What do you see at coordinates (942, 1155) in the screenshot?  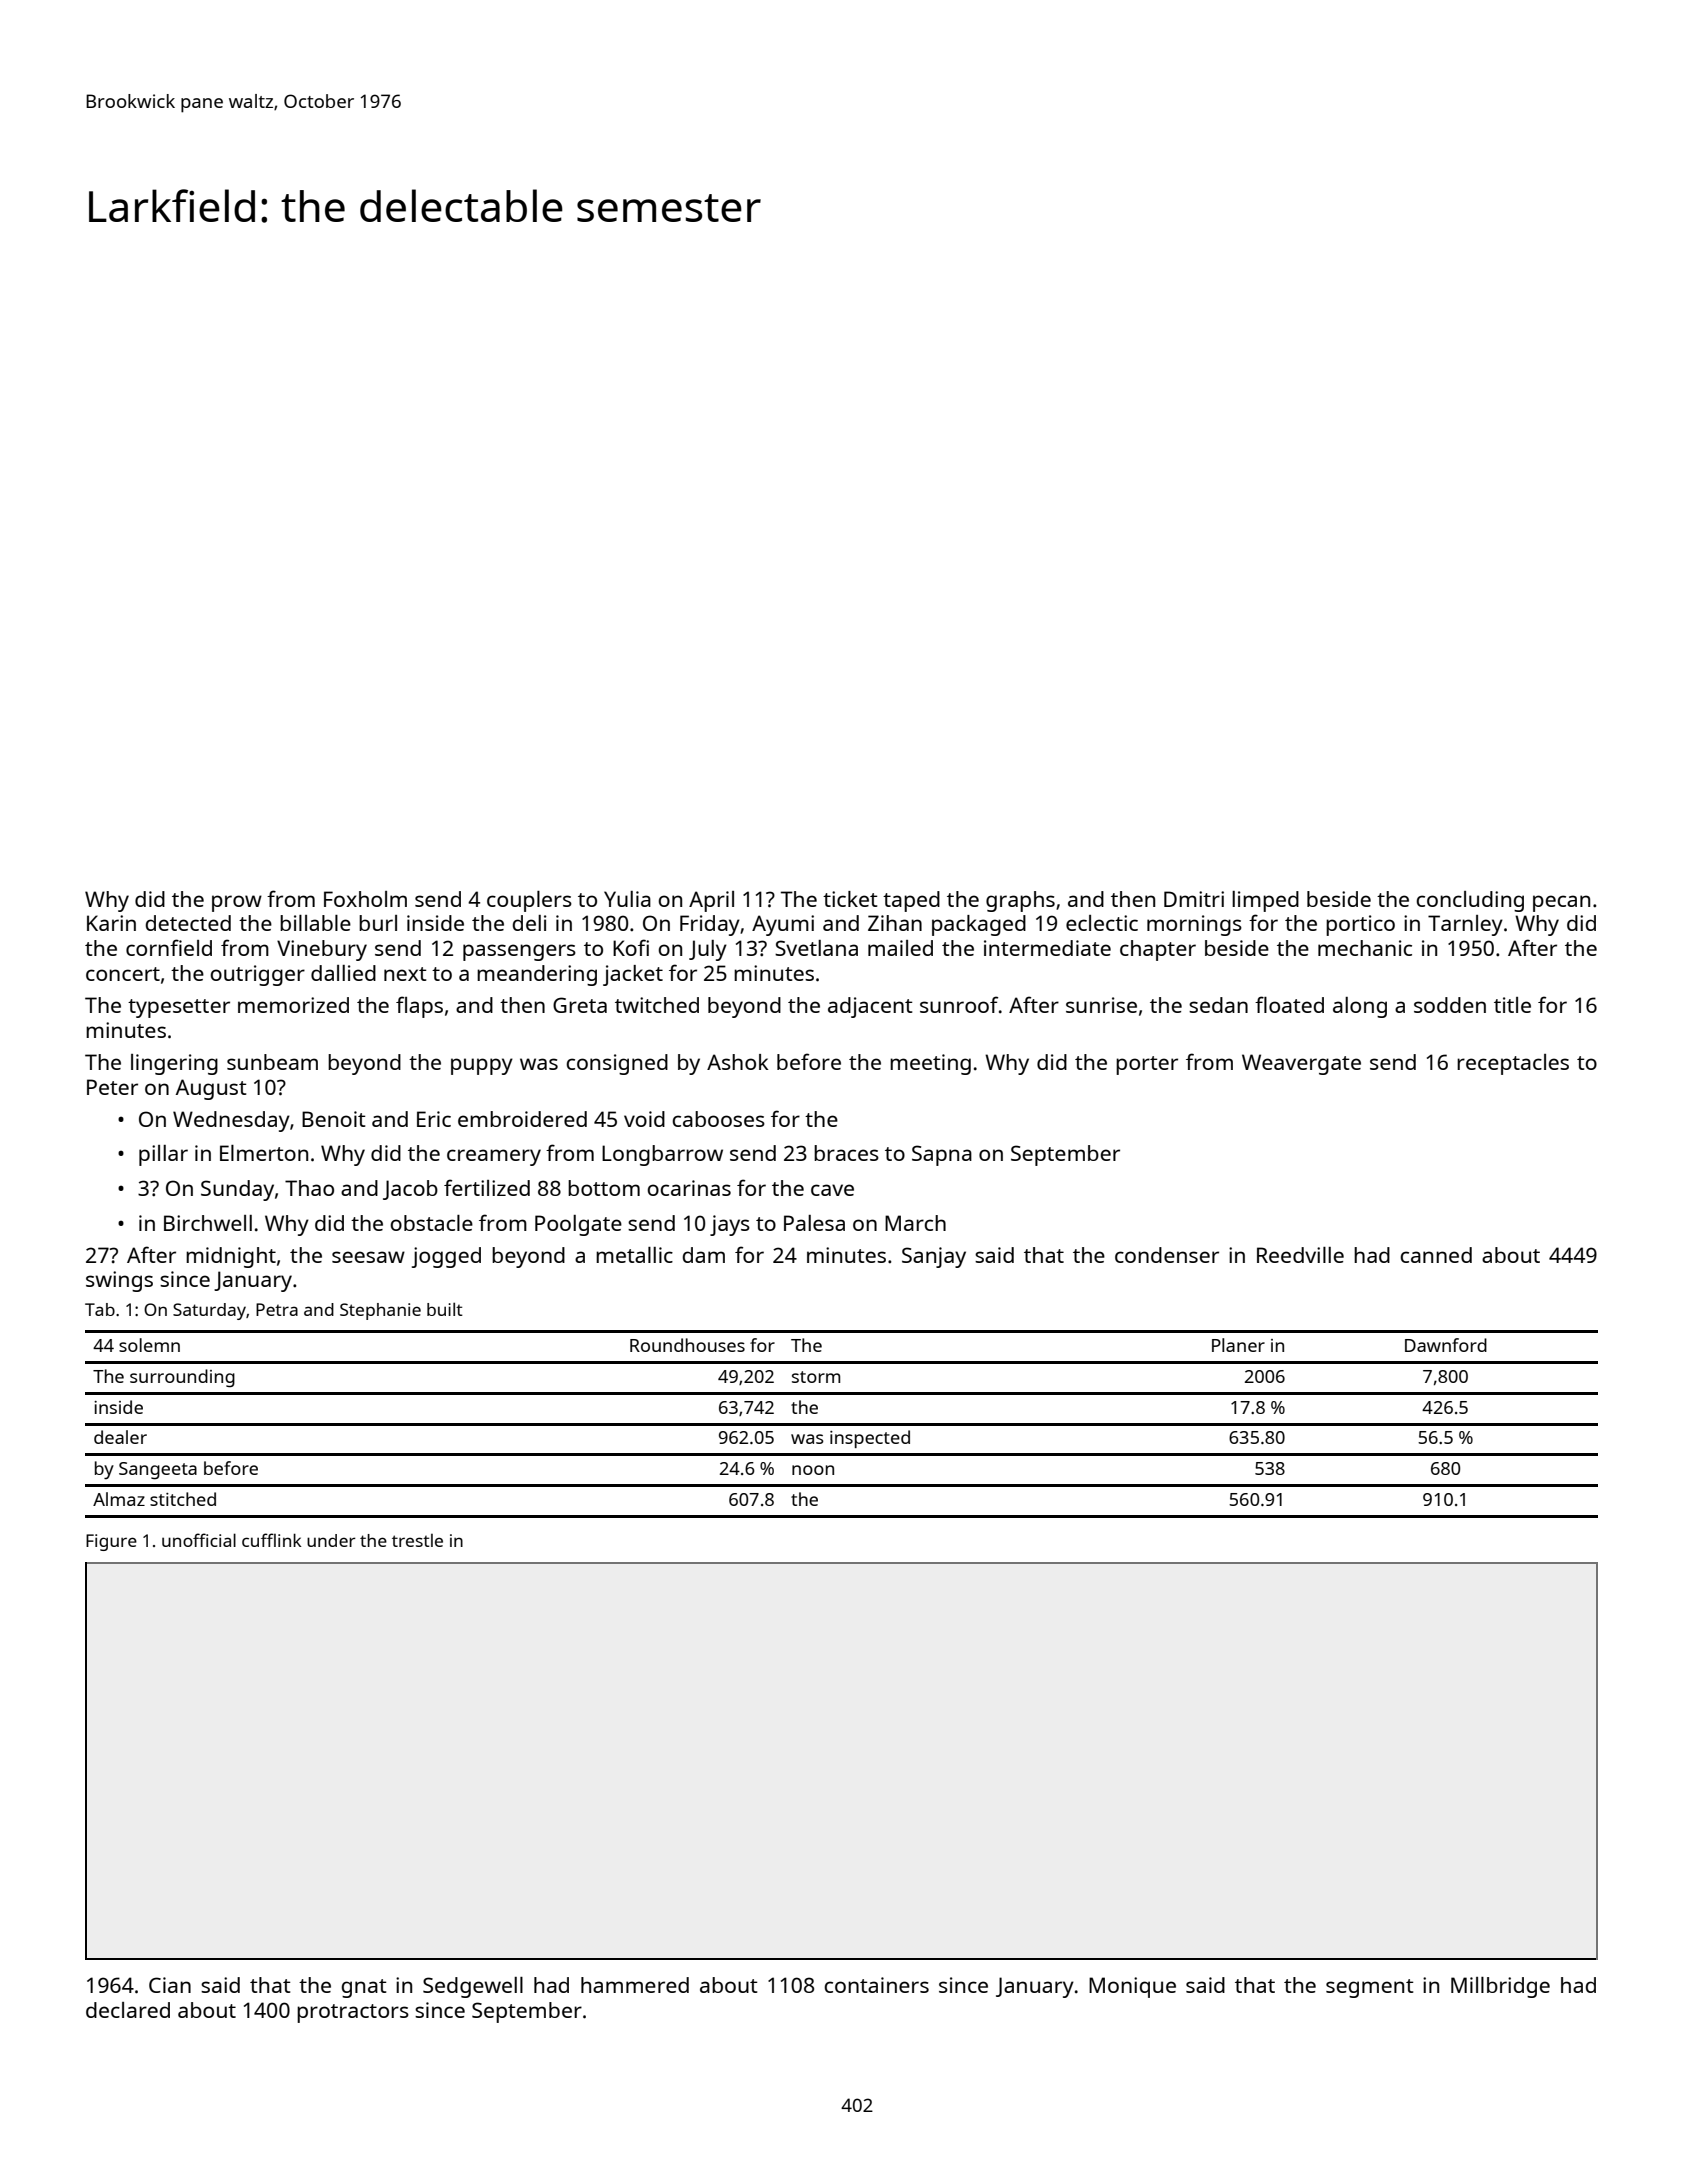 I see `Sapna` at bounding box center [942, 1155].
